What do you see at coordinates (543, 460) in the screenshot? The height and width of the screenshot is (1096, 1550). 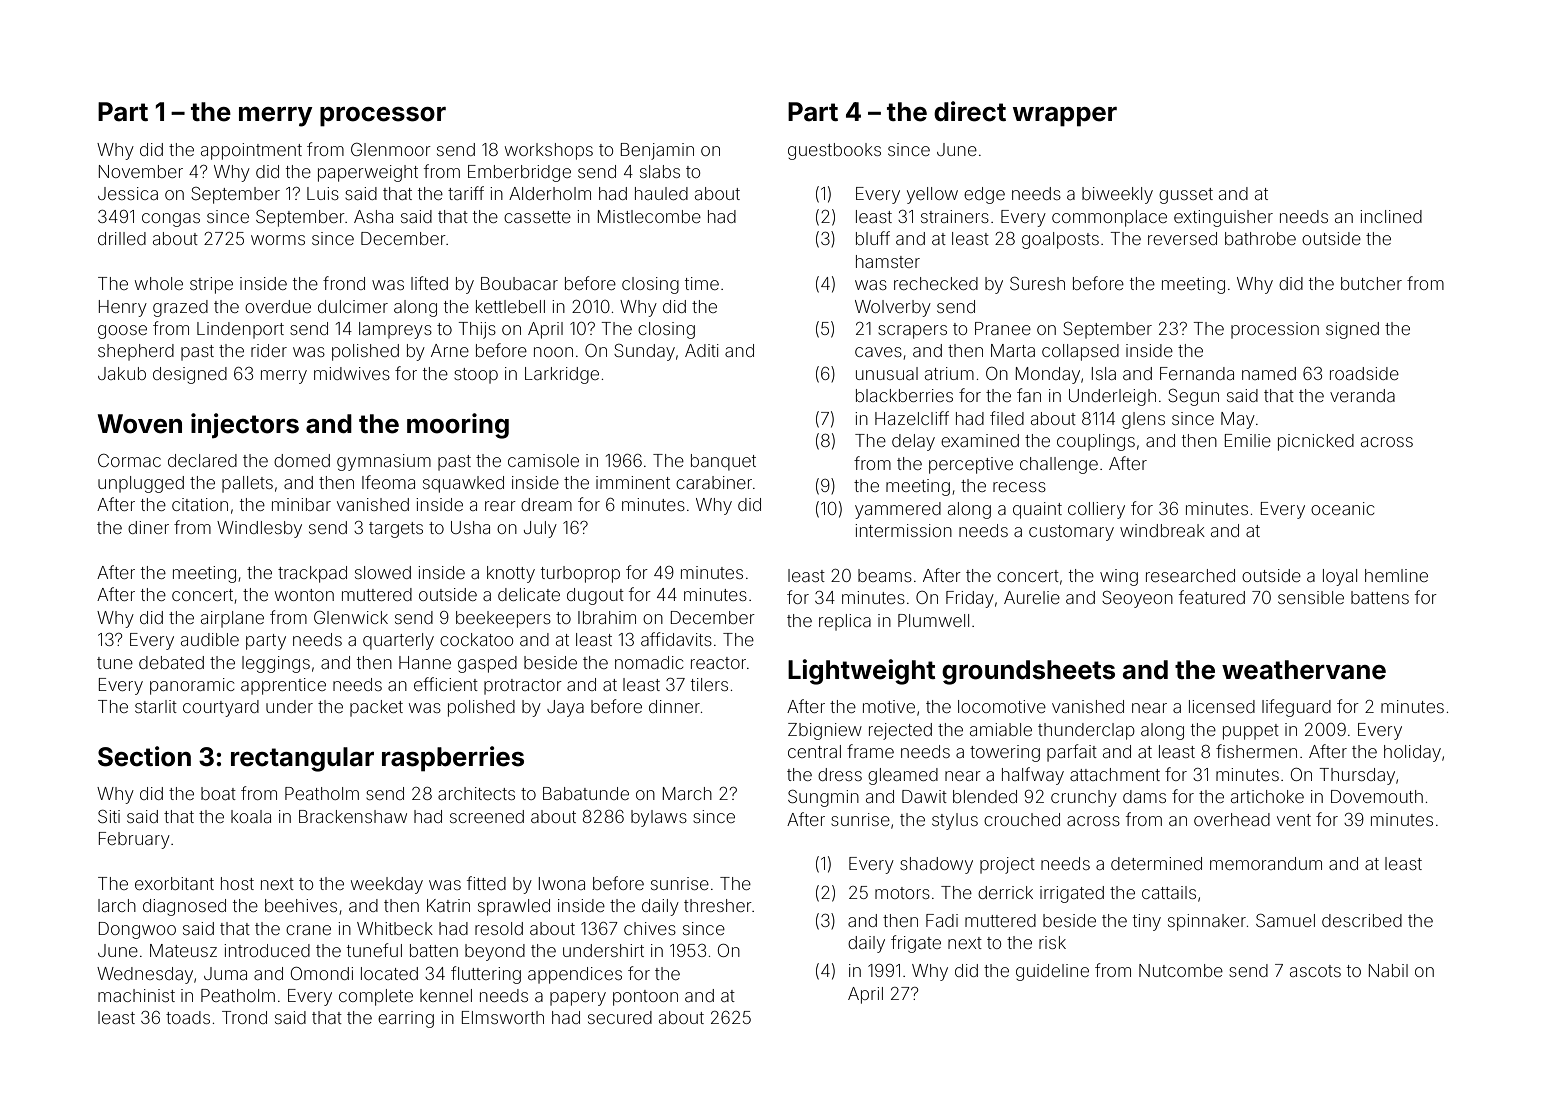 I see `camisole` at bounding box center [543, 460].
